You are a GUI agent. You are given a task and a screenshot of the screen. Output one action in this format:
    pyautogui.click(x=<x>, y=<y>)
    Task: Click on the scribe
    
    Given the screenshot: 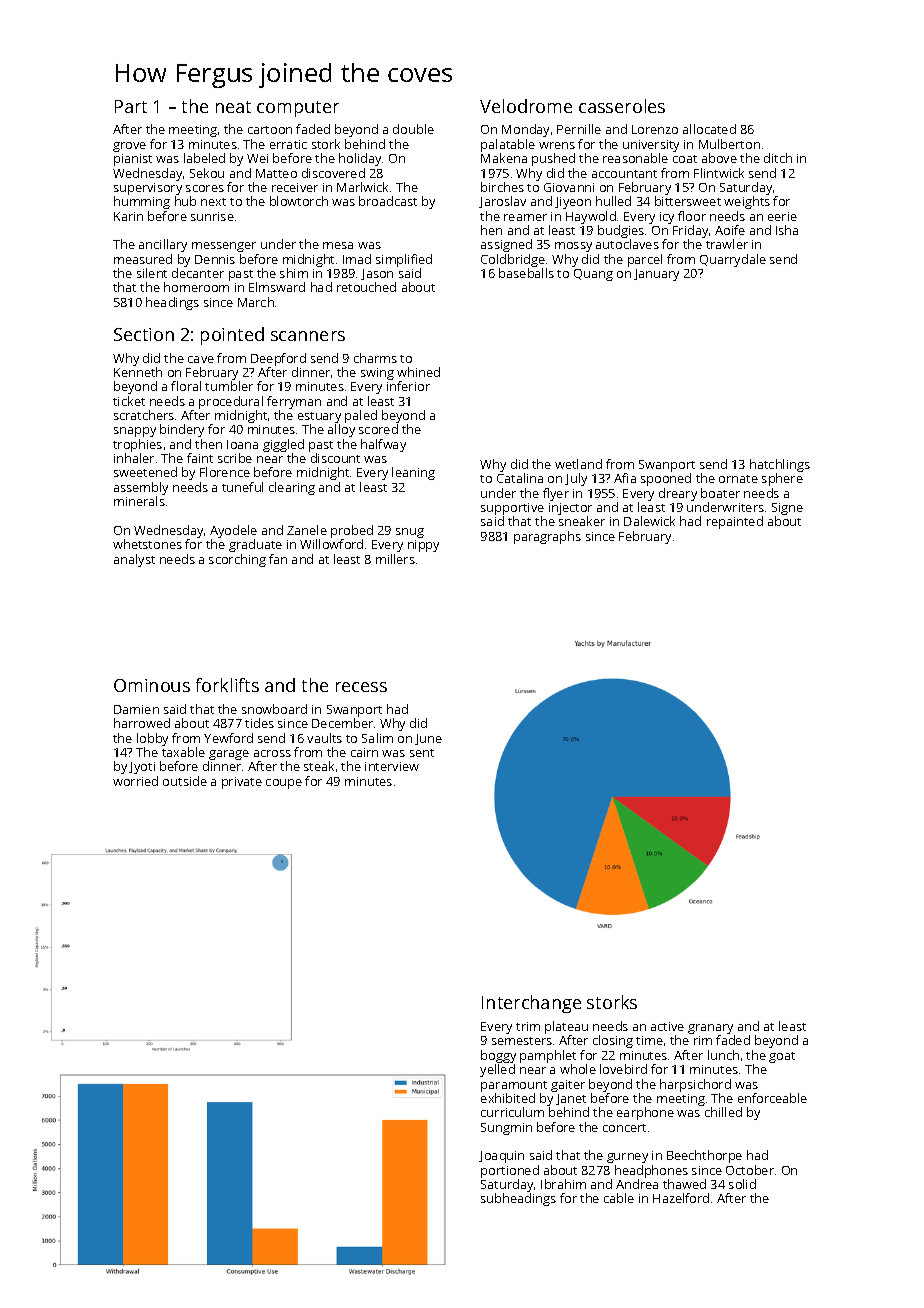 What is the action you would take?
    pyautogui.click(x=235, y=458)
